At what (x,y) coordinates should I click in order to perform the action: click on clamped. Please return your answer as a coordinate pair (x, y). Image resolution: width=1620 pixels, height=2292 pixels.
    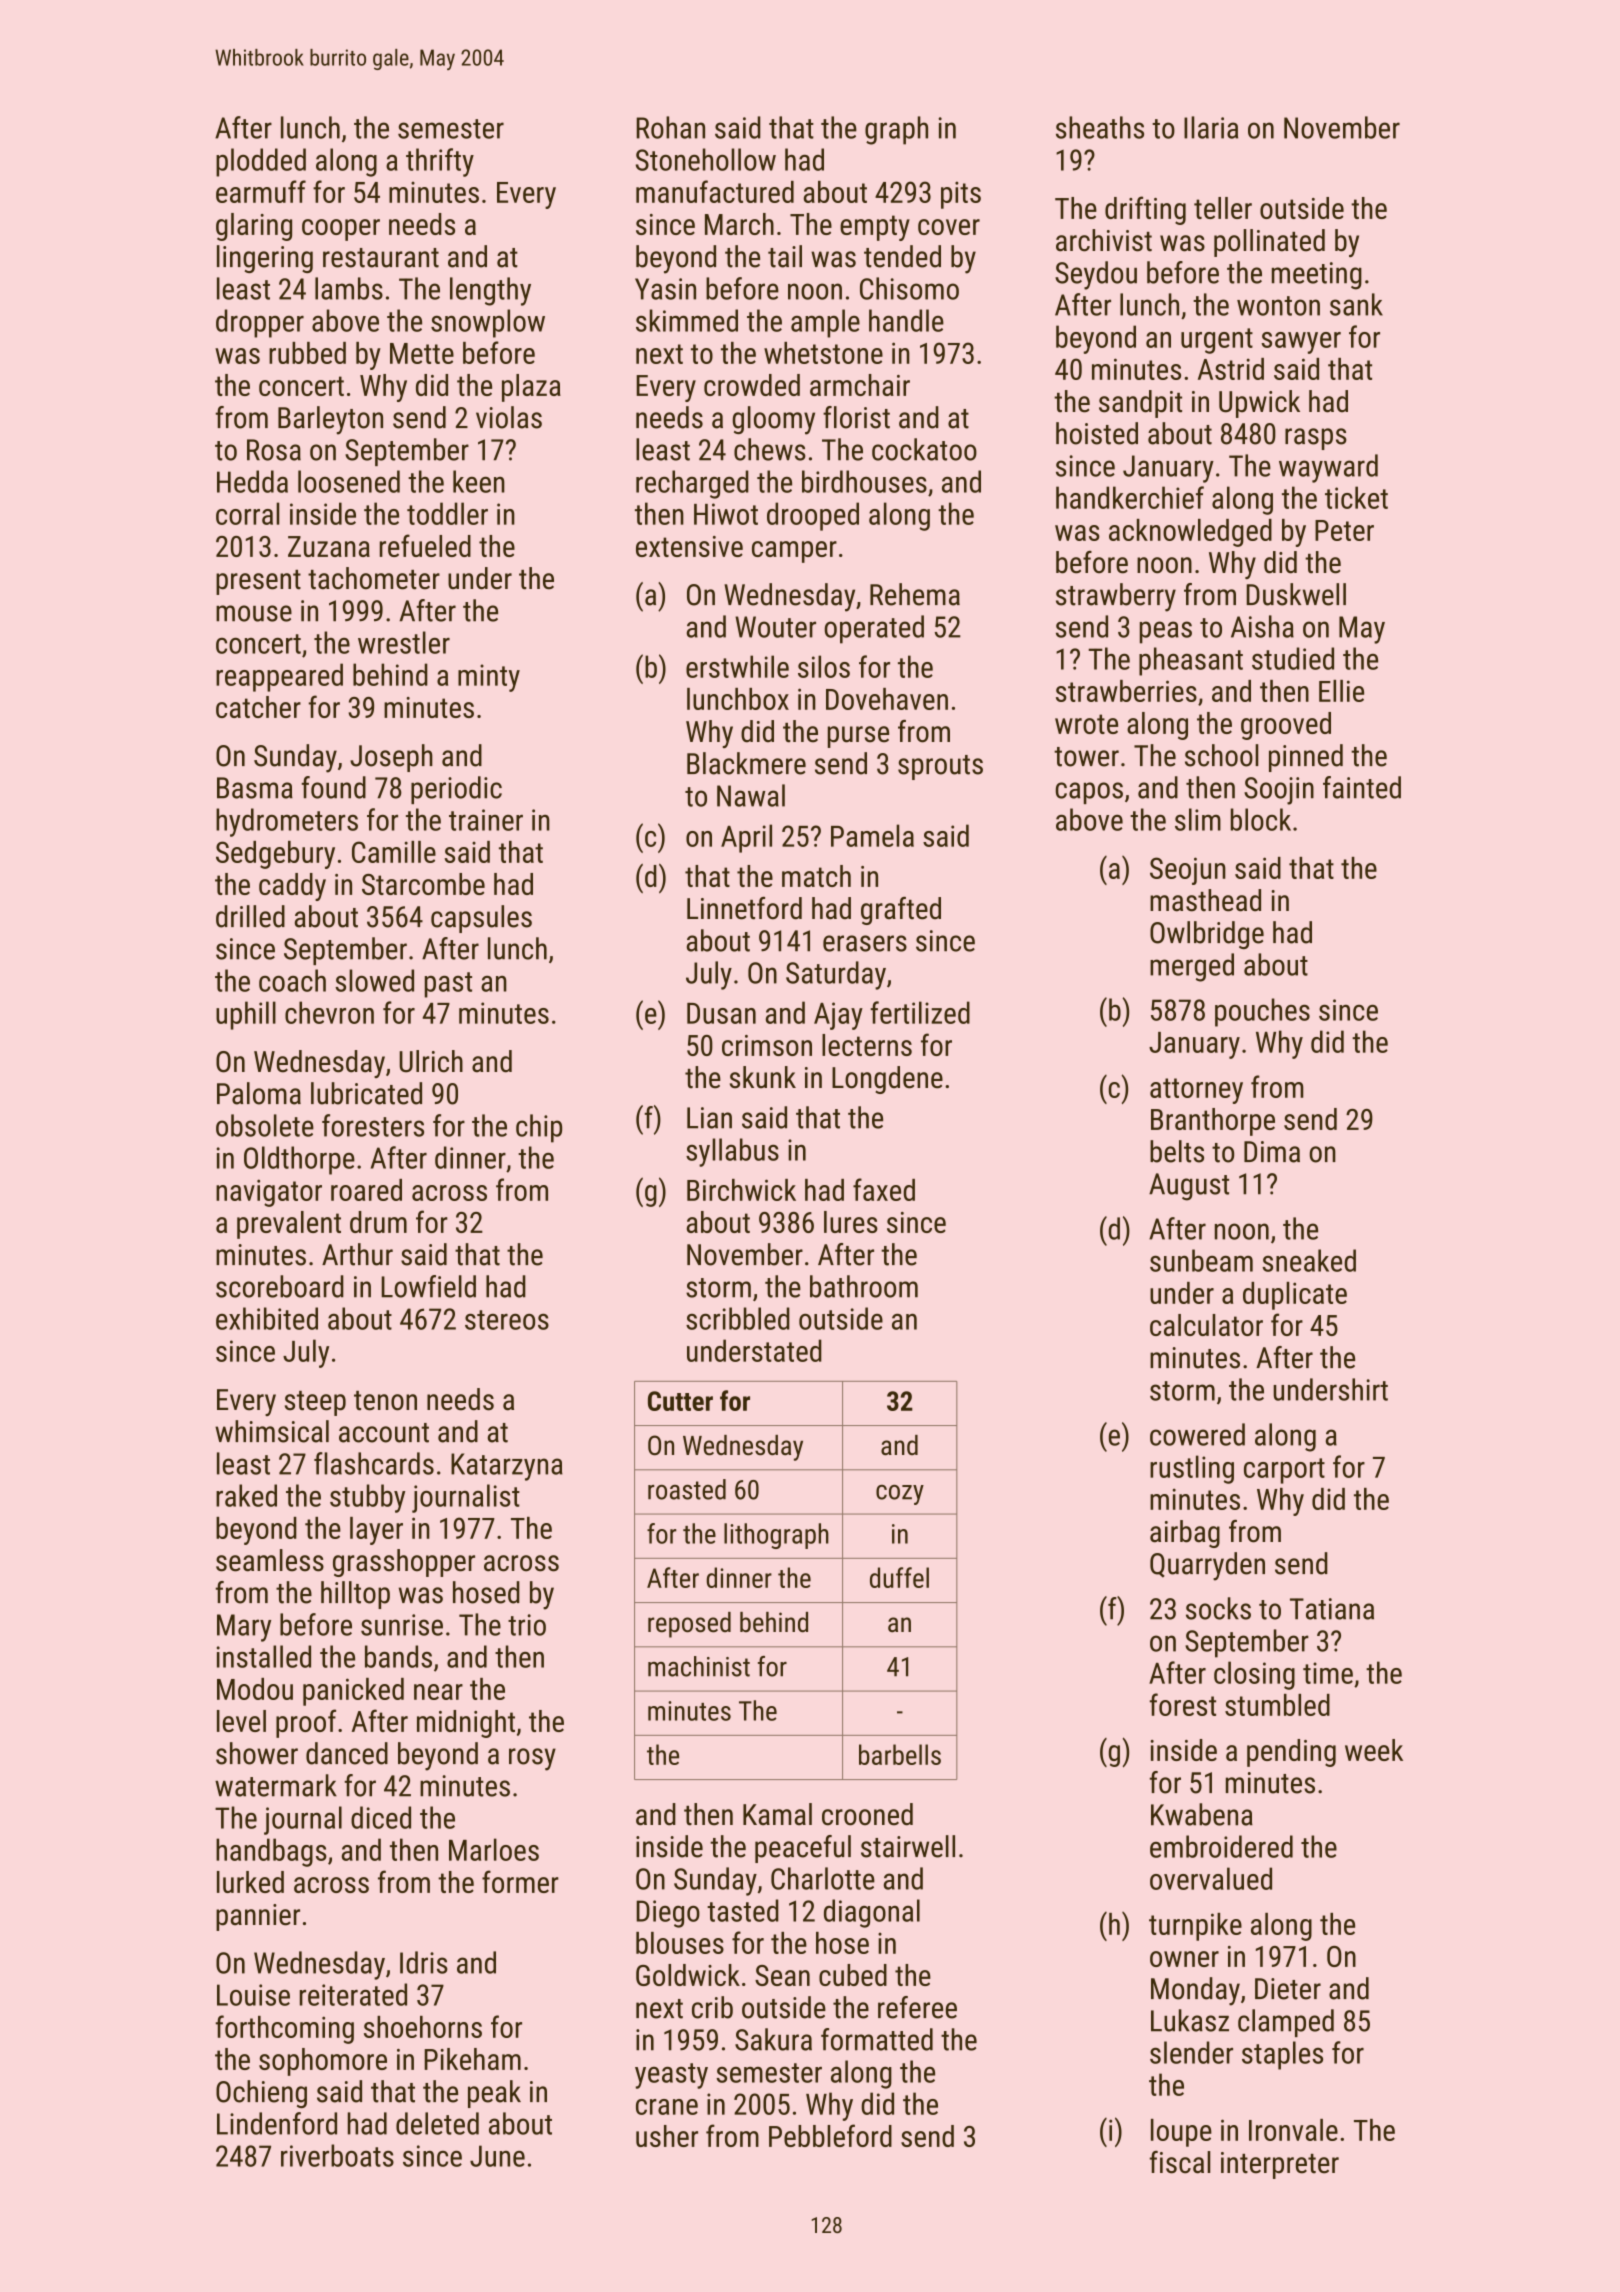
    Looking at the image, I should click on (1286, 2023).
